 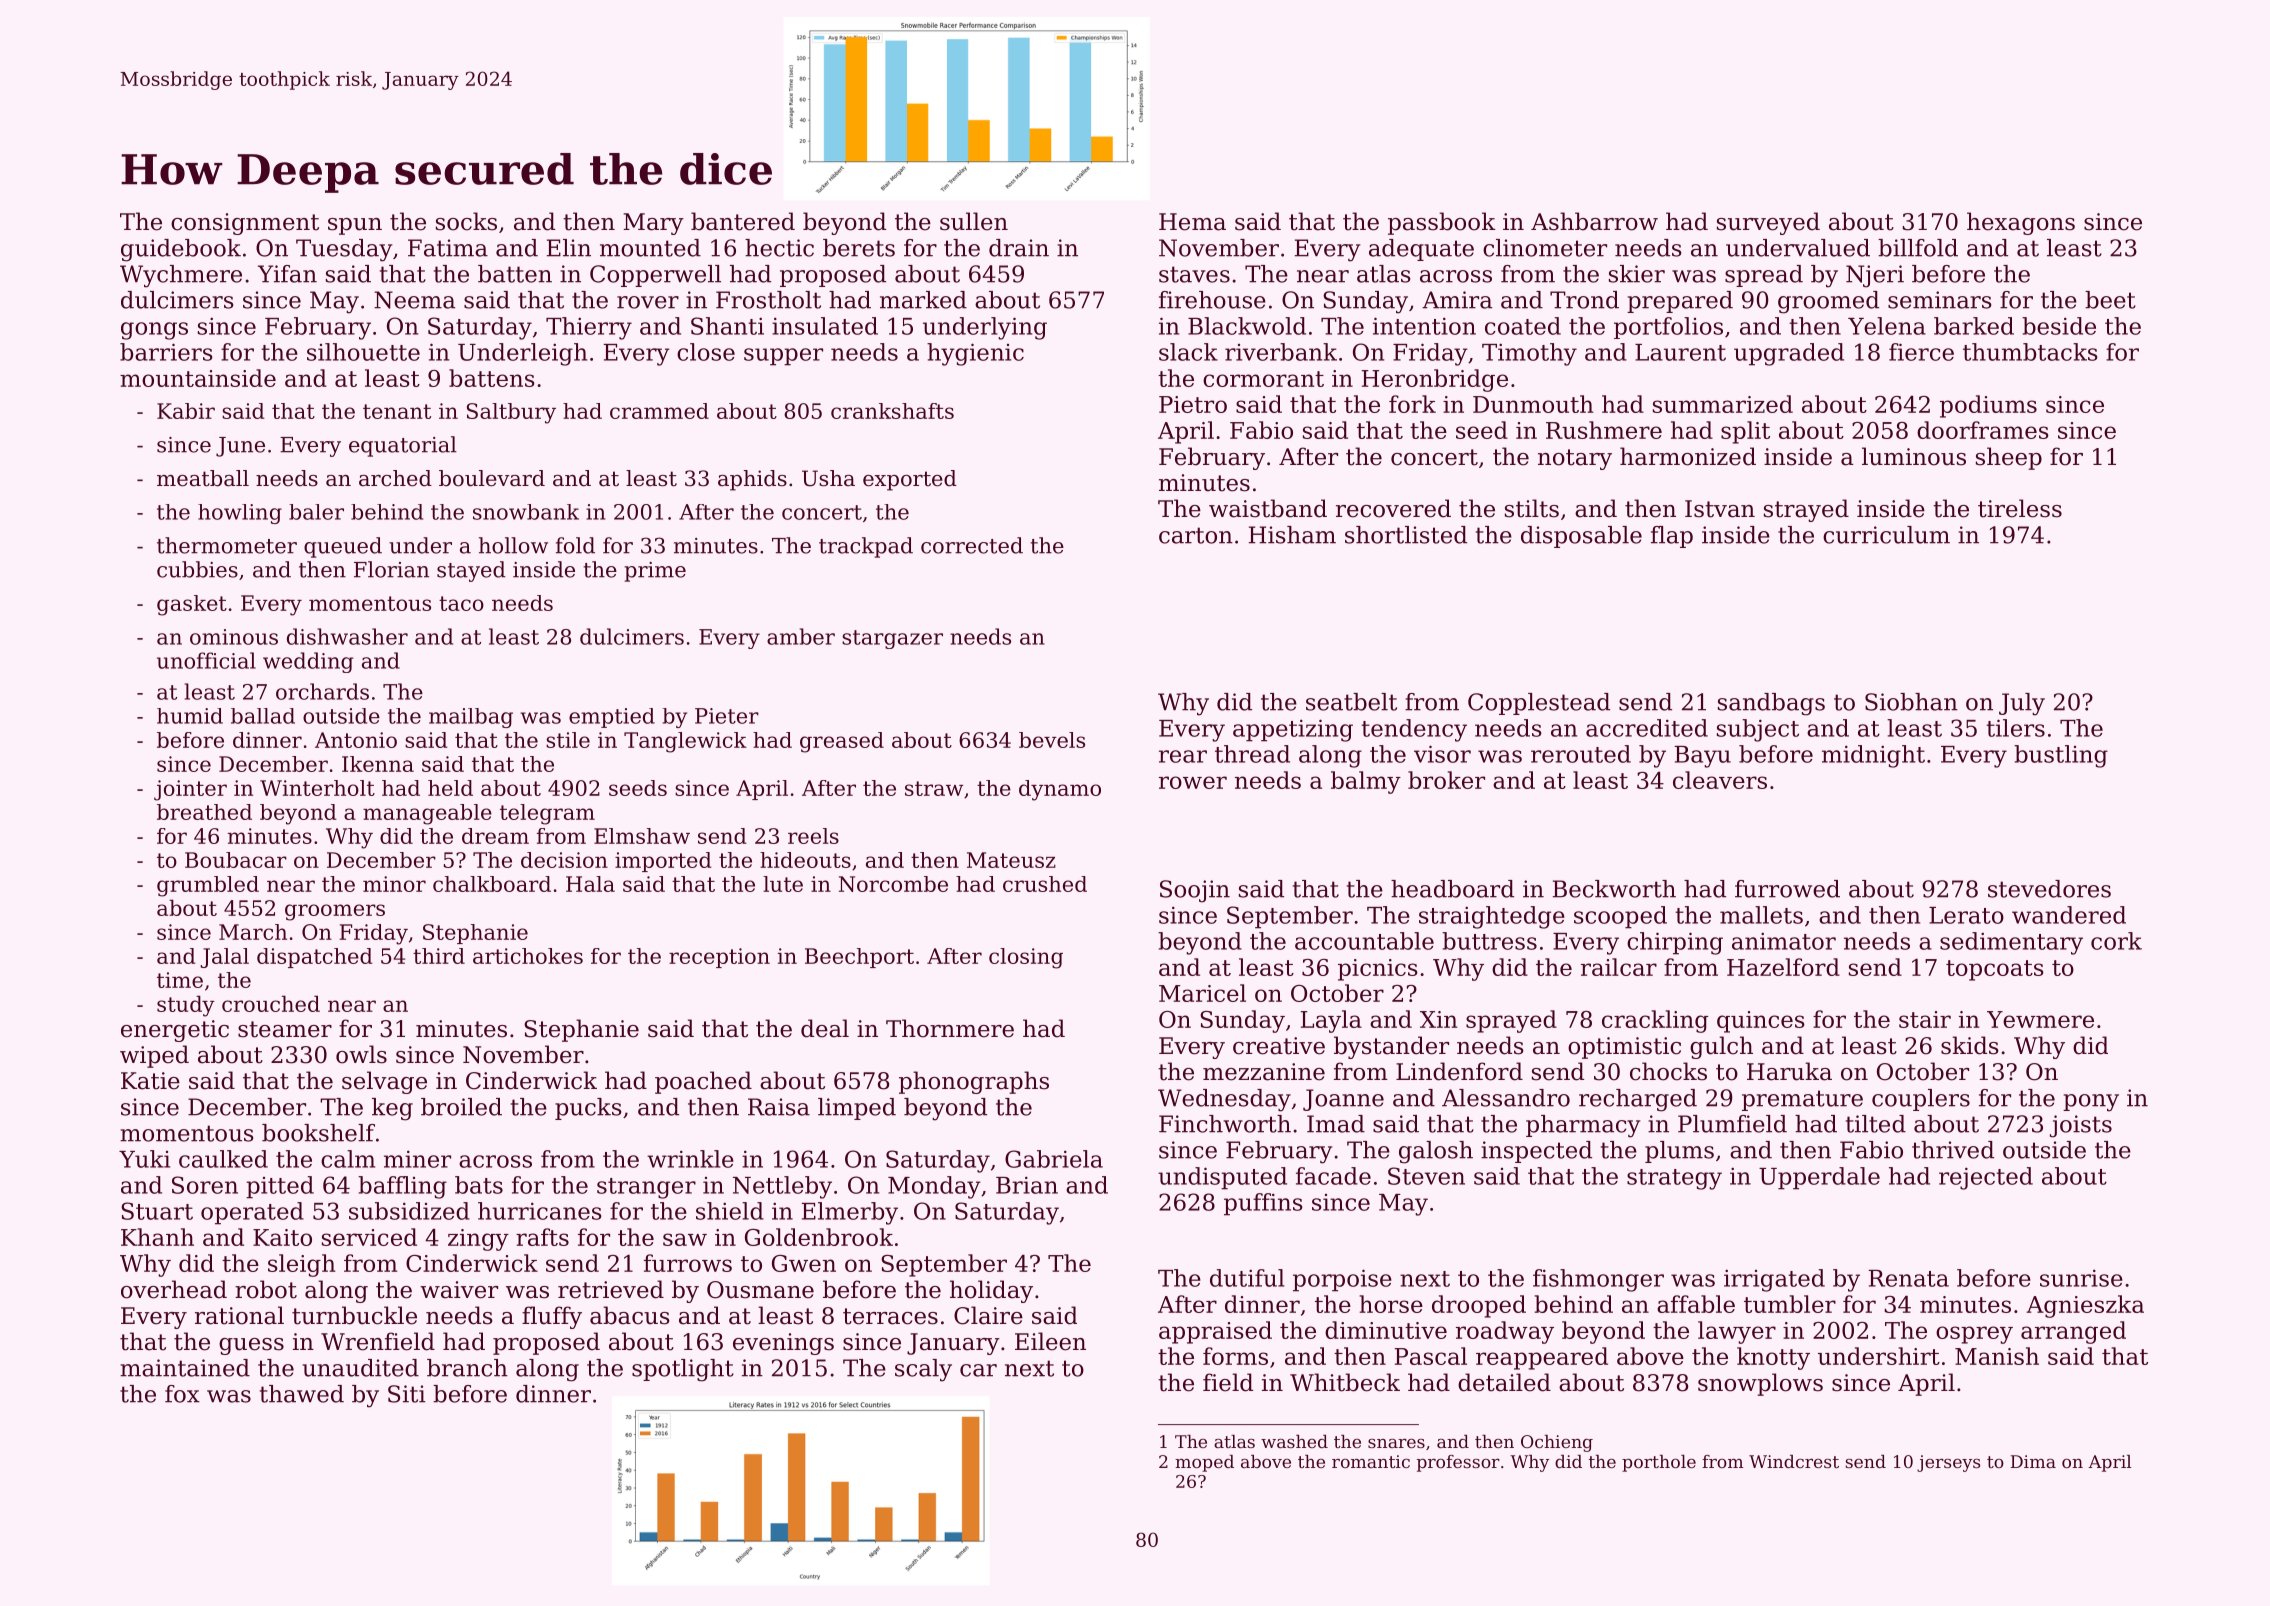 I want to click on trackpad, so click(x=866, y=547).
